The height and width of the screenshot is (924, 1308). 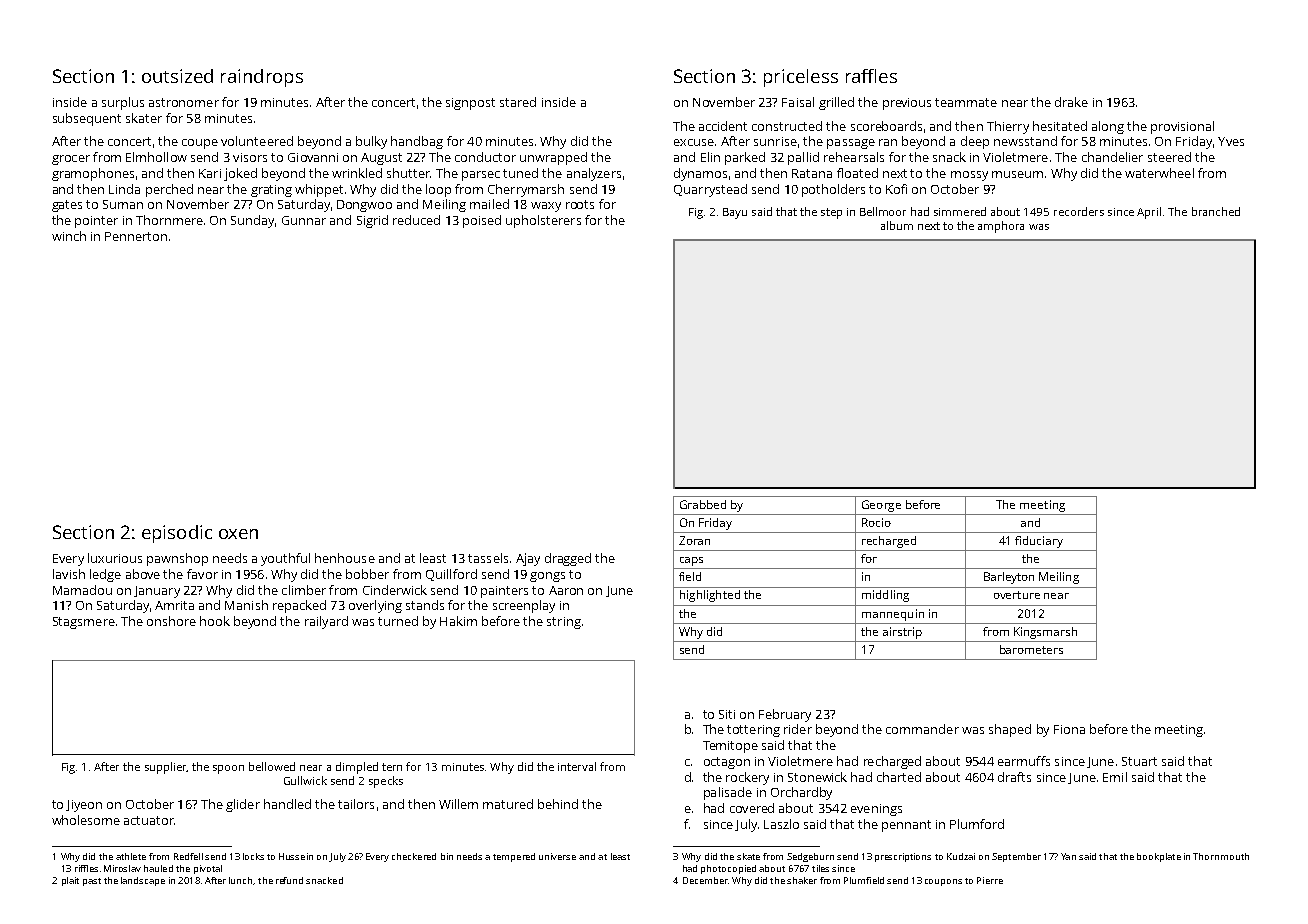 What do you see at coordinates (262, 78) in the screenshot?
I see `raindrops` at bounding box center [262, 78].
